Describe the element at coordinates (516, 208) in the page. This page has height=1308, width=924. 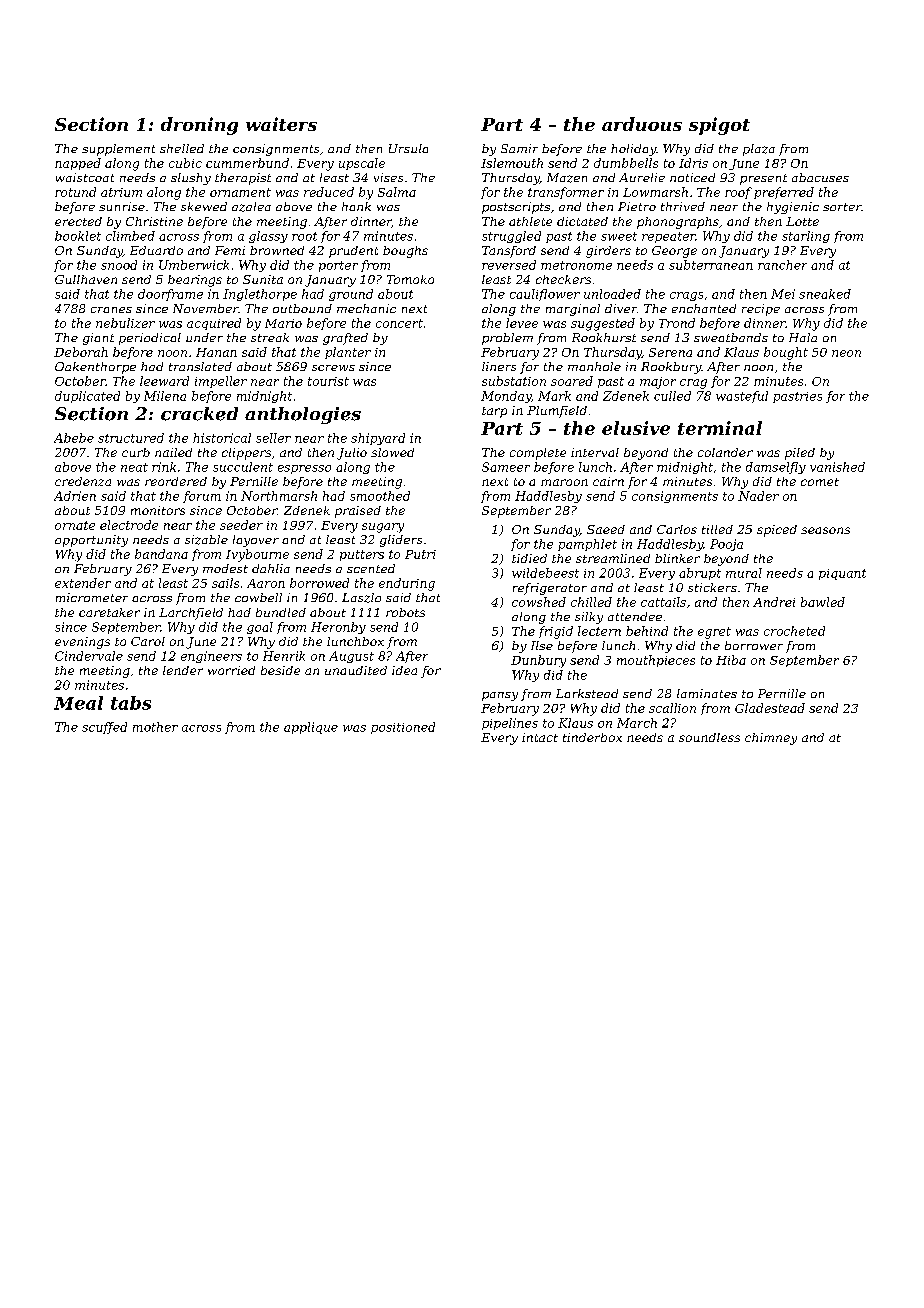
I see `postscripts` at that location.
